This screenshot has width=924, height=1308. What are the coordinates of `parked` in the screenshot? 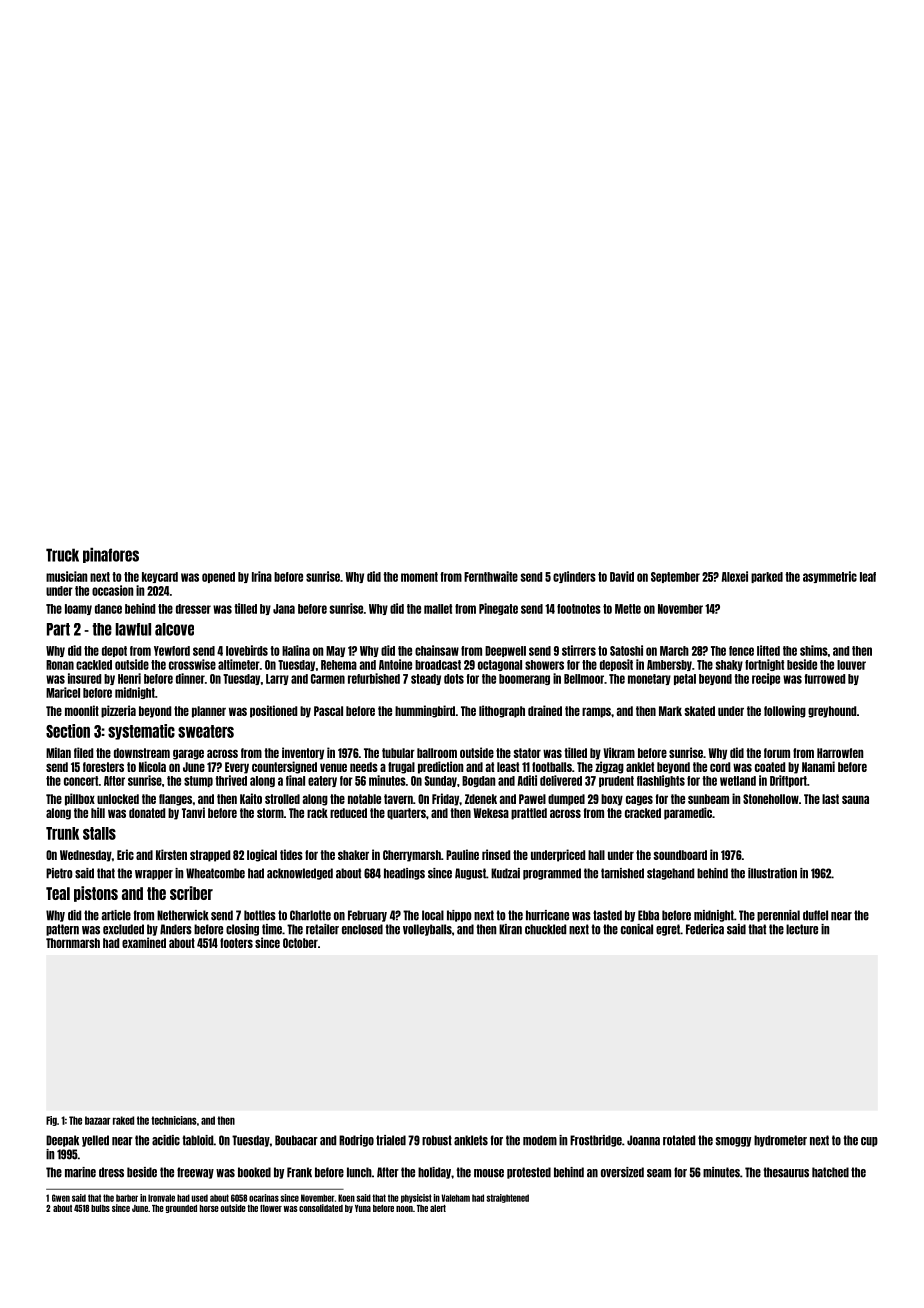 It's located at (767, 577).
